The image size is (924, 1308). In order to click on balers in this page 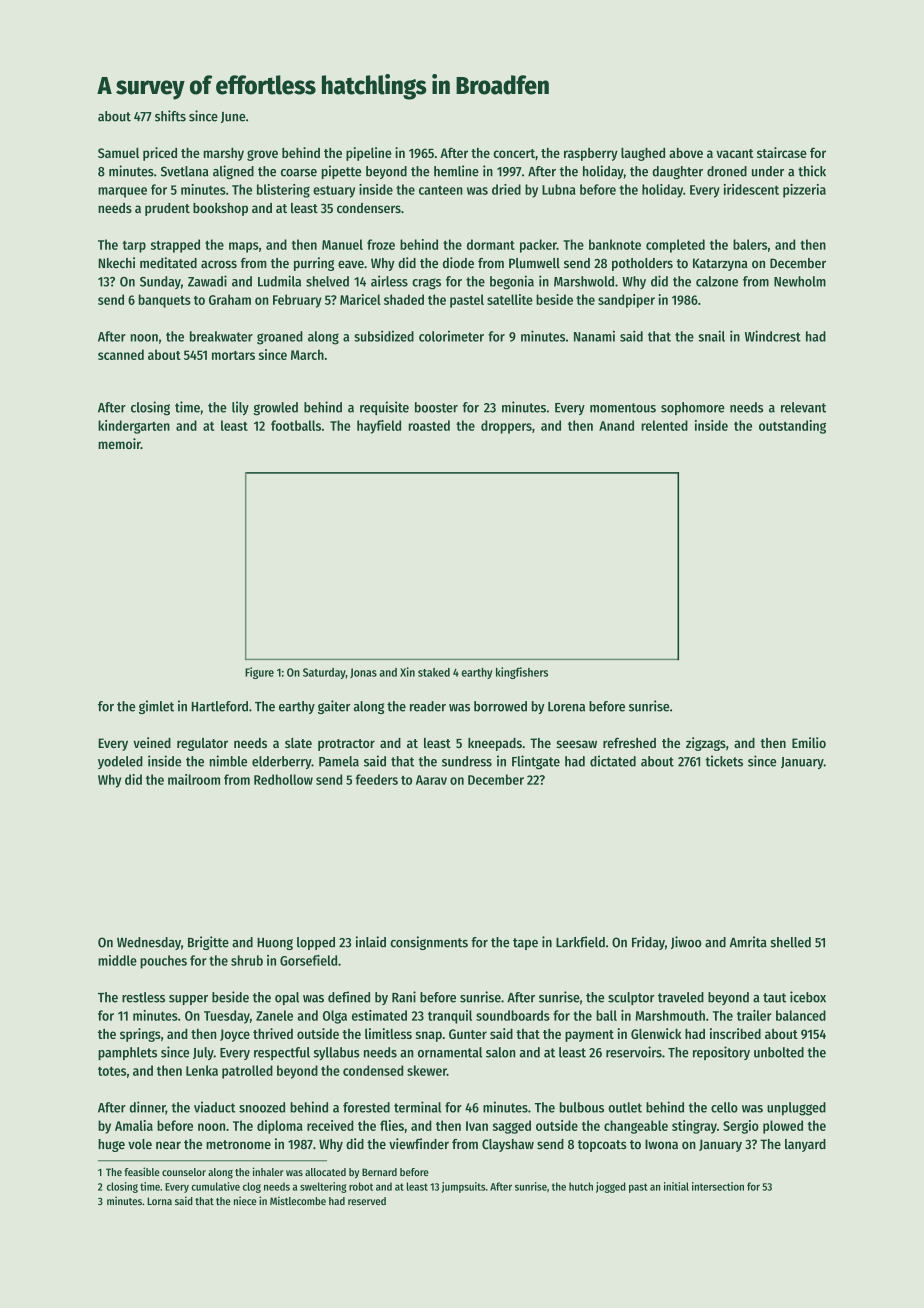, I will do `click(750, 244)`.
